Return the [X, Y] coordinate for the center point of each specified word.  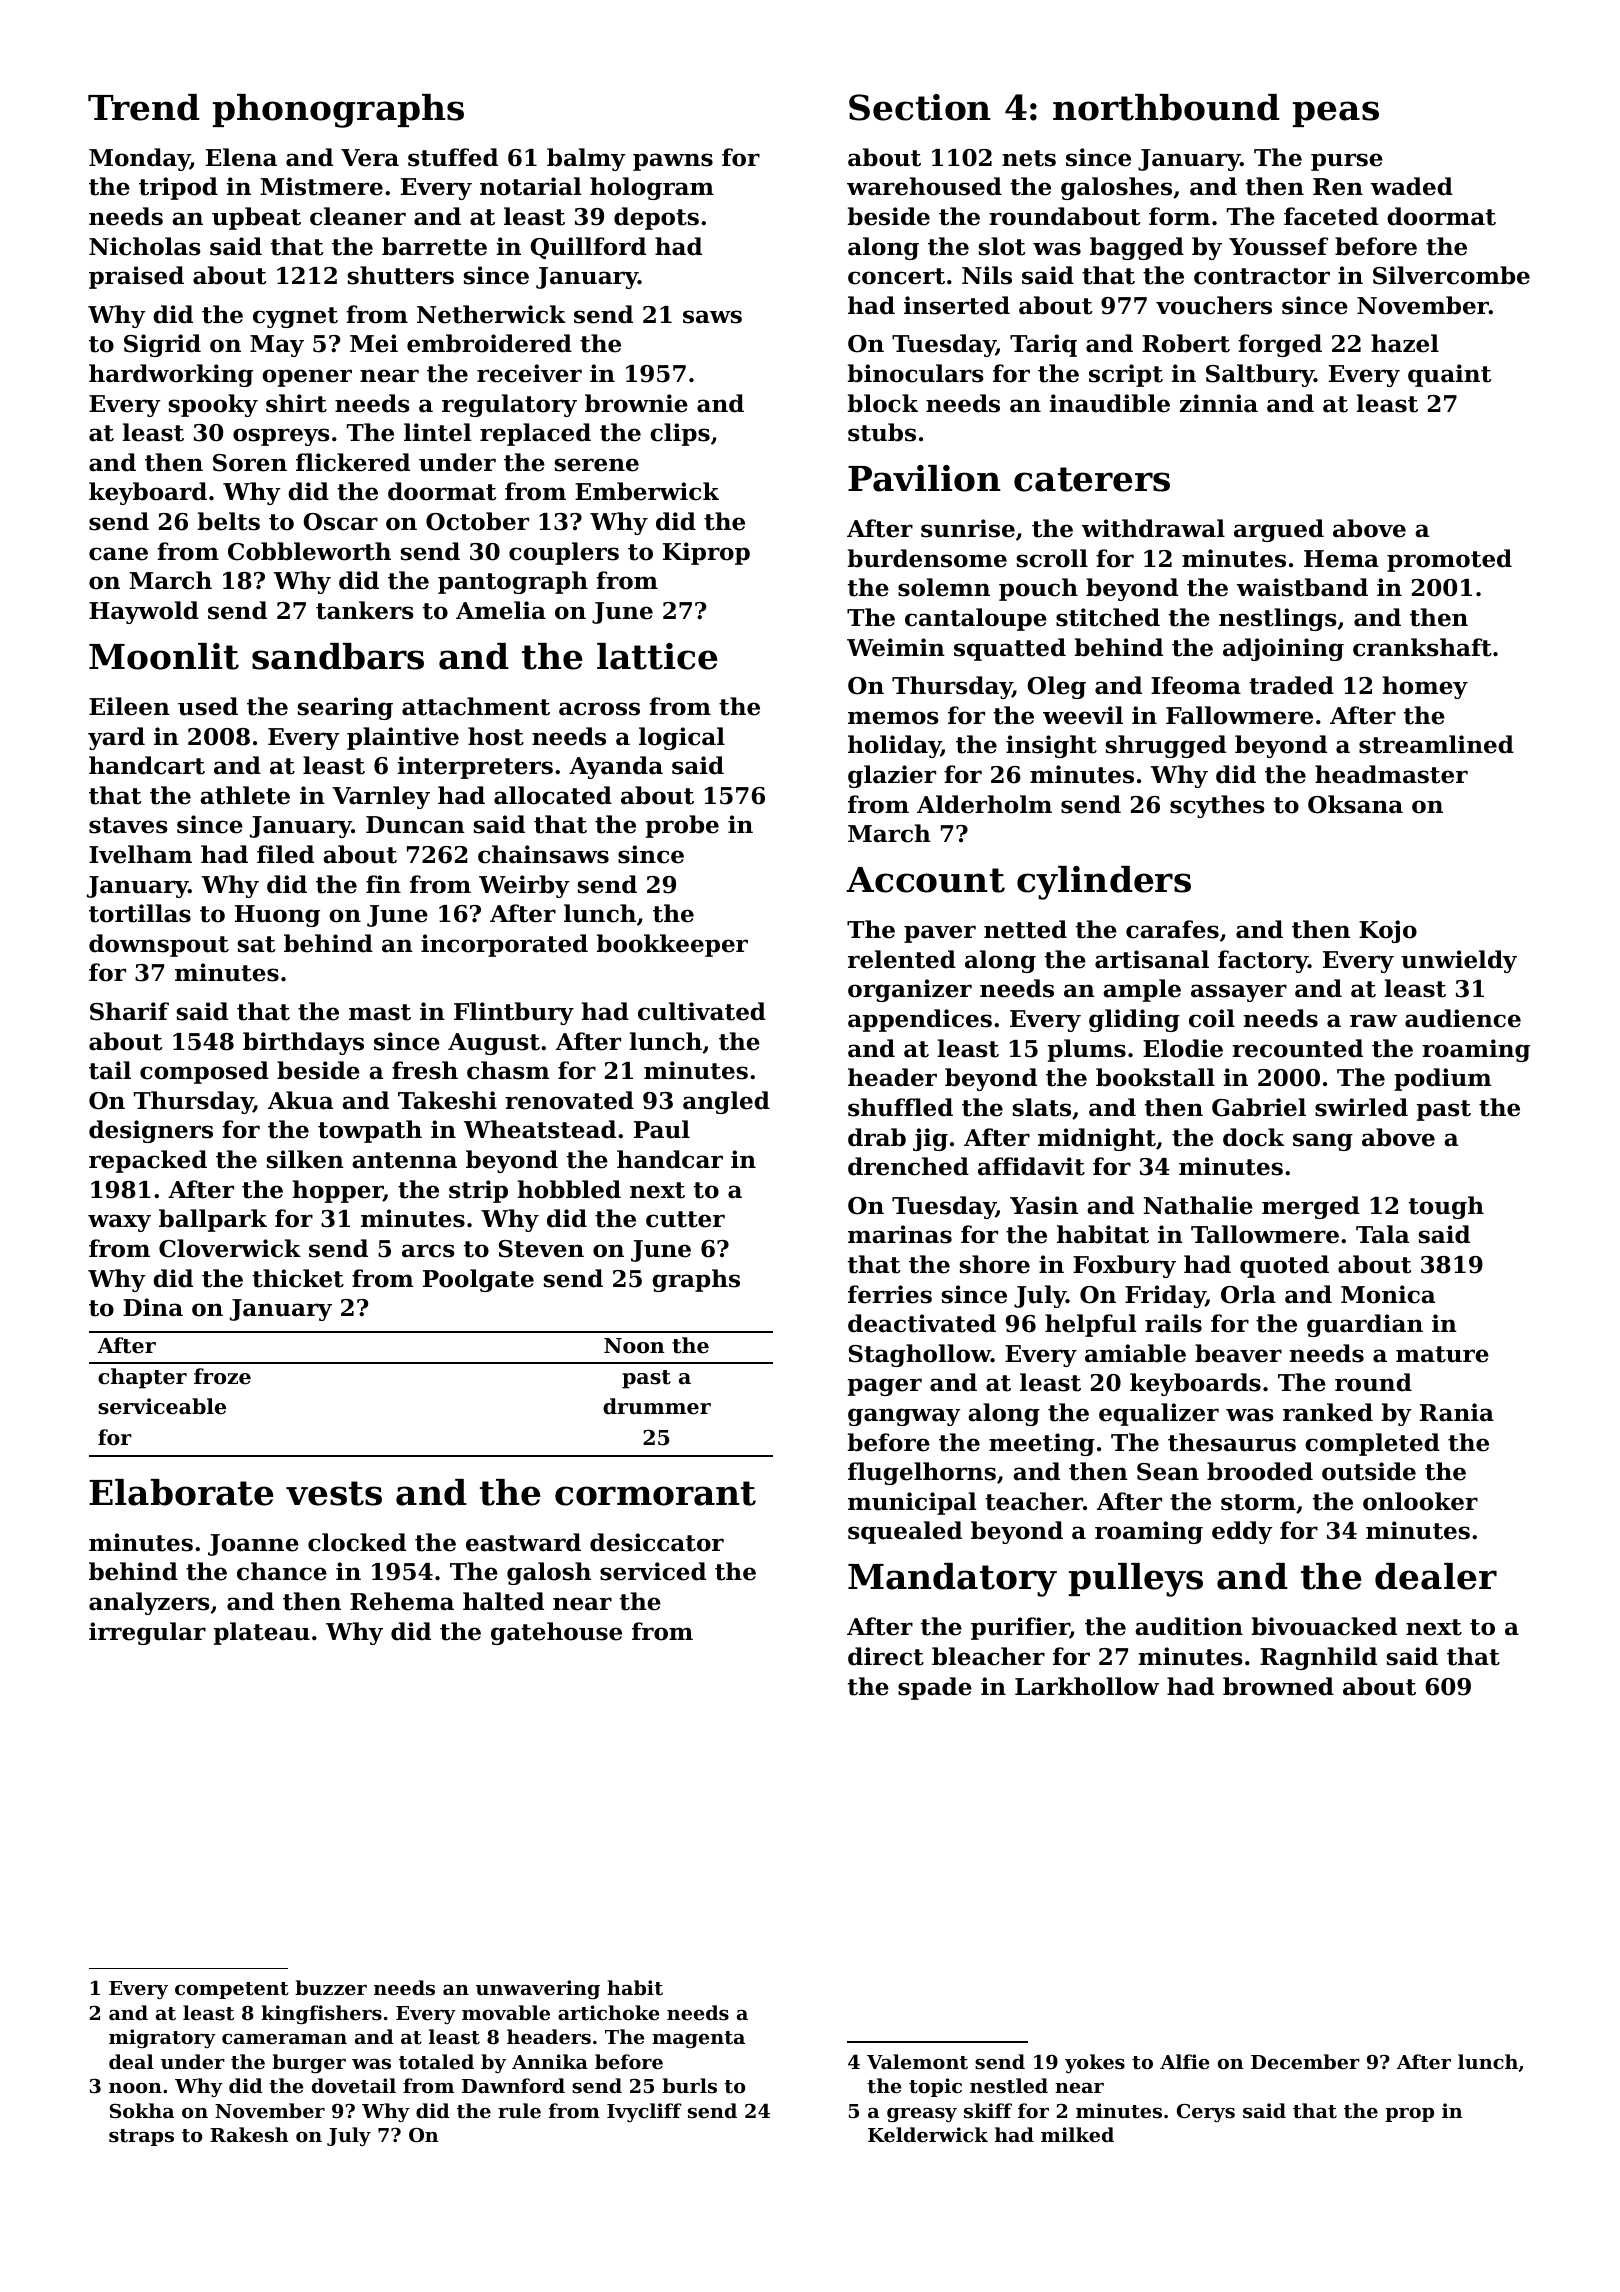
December [1305, 2061]
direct [886, 1656]
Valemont [917, 2062]
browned [1278, 1686]
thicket [298, 1278]
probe [682, 826]
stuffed [453, 157]
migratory [162, 2038]
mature [1442, 1354]
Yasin [1044, 1205]
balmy [586, 159]
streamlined [1436, 744]
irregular [147, 1633]
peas [1336, 114]
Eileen [129, 706]
